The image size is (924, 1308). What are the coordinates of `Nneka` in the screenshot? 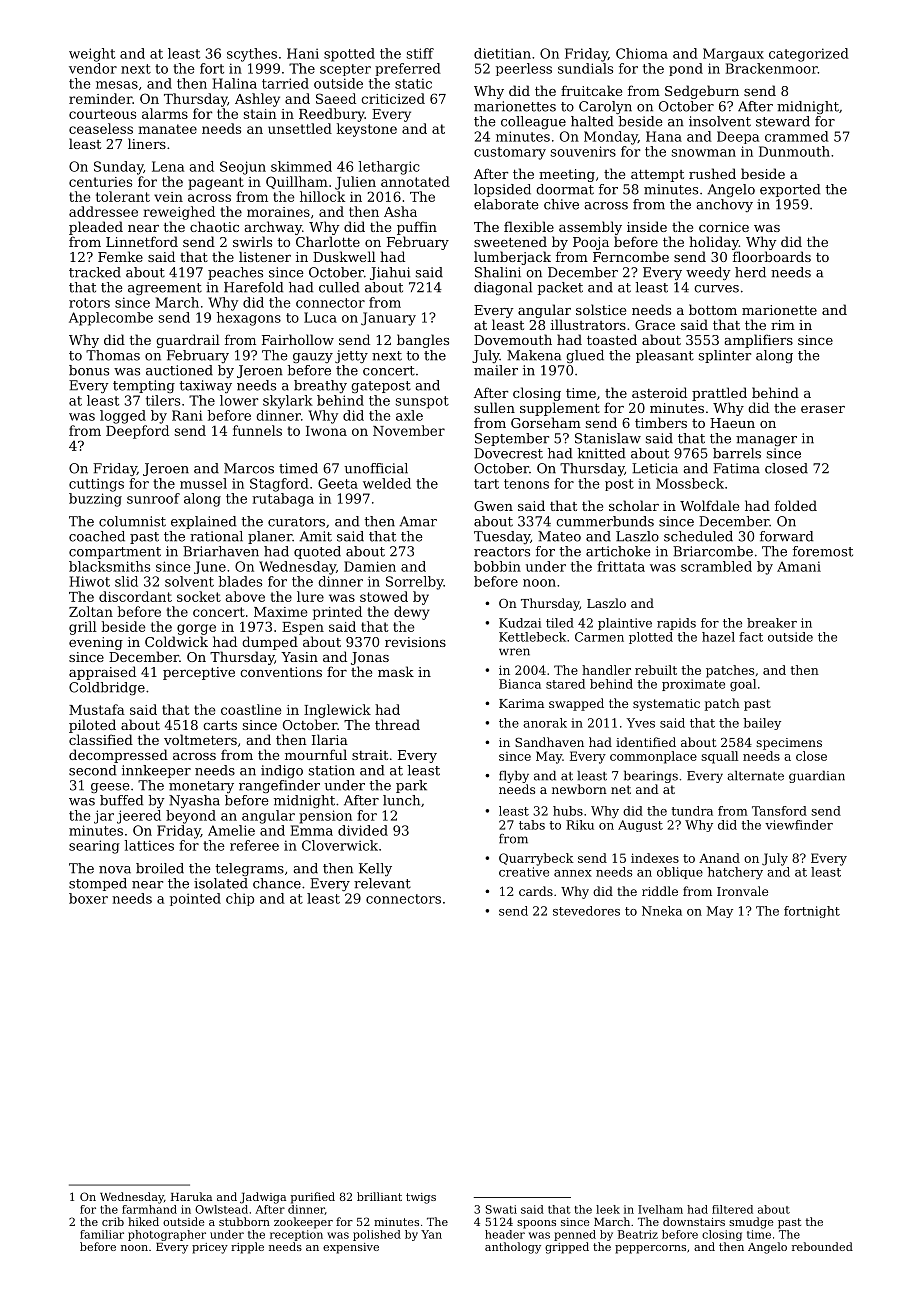 It's located at (662, 911).
